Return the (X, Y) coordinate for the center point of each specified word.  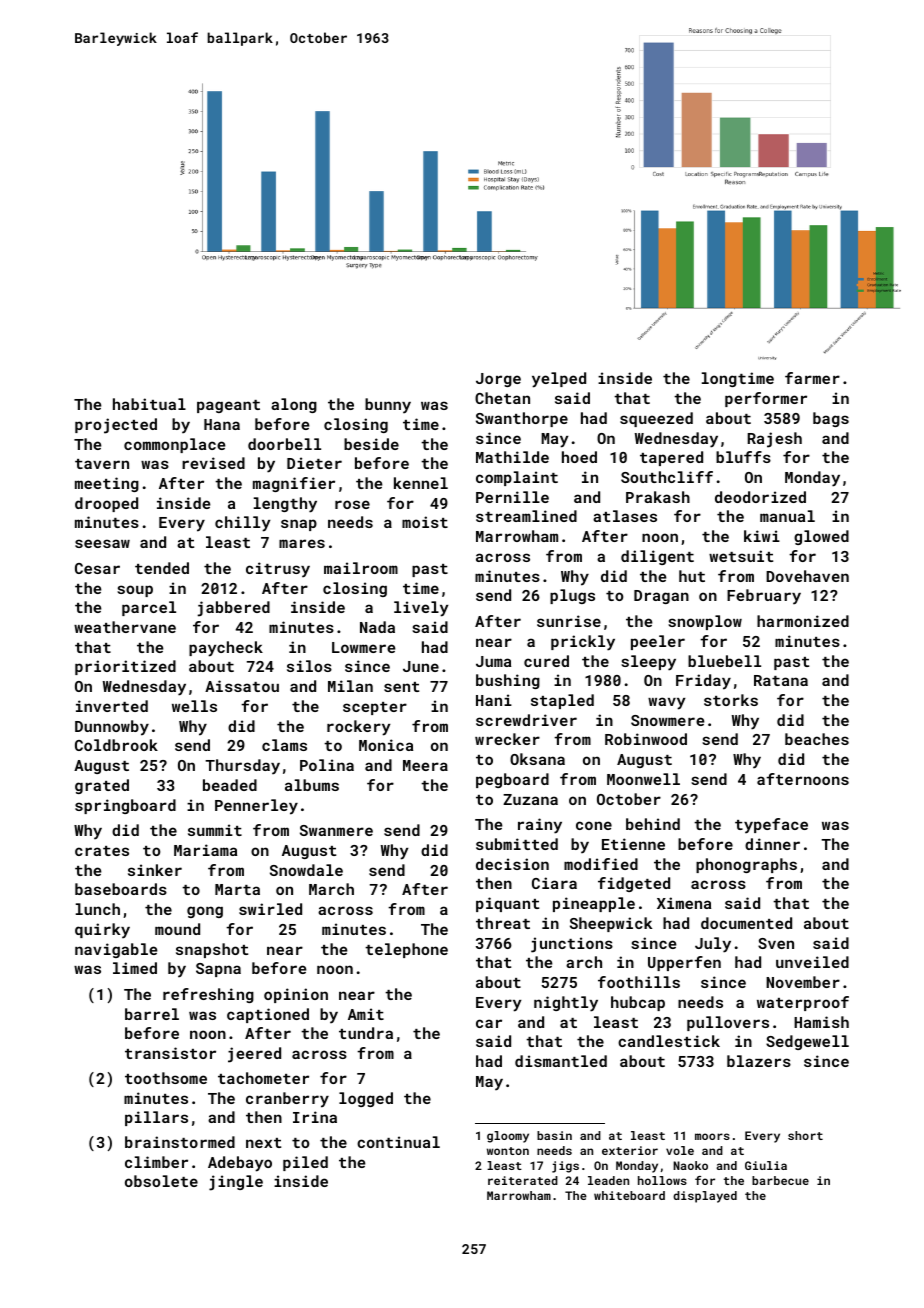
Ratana (781, 680)
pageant (228, 406)
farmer (812, 378)
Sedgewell (807, 1042)
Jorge (498, 380)
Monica (386, 745)
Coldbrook (116, 745)
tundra (366, 1033)
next (263, 1143)
